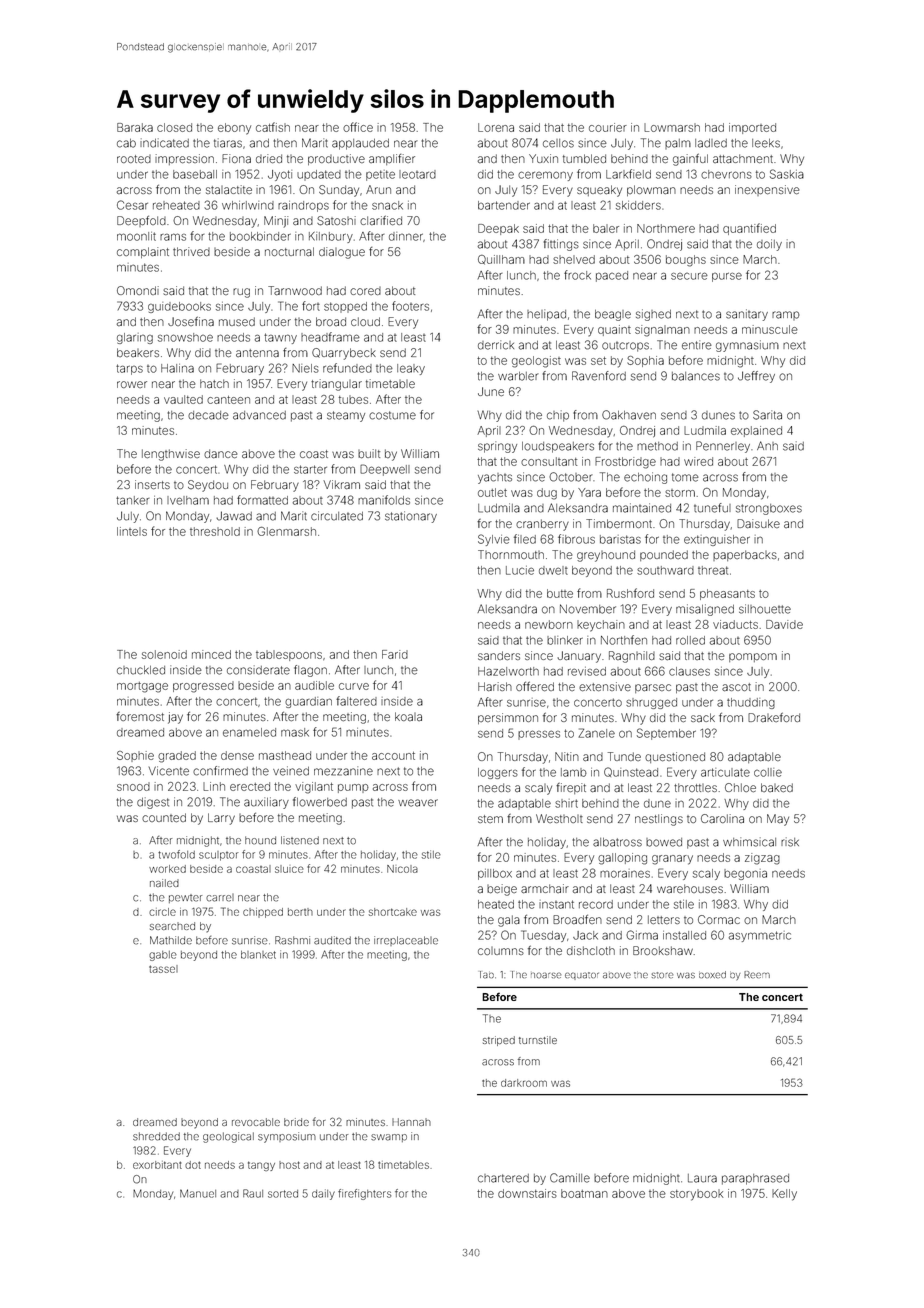  Describe the element at coordinates (757, 974) in the screenshot. I see `Reem` at that location.
